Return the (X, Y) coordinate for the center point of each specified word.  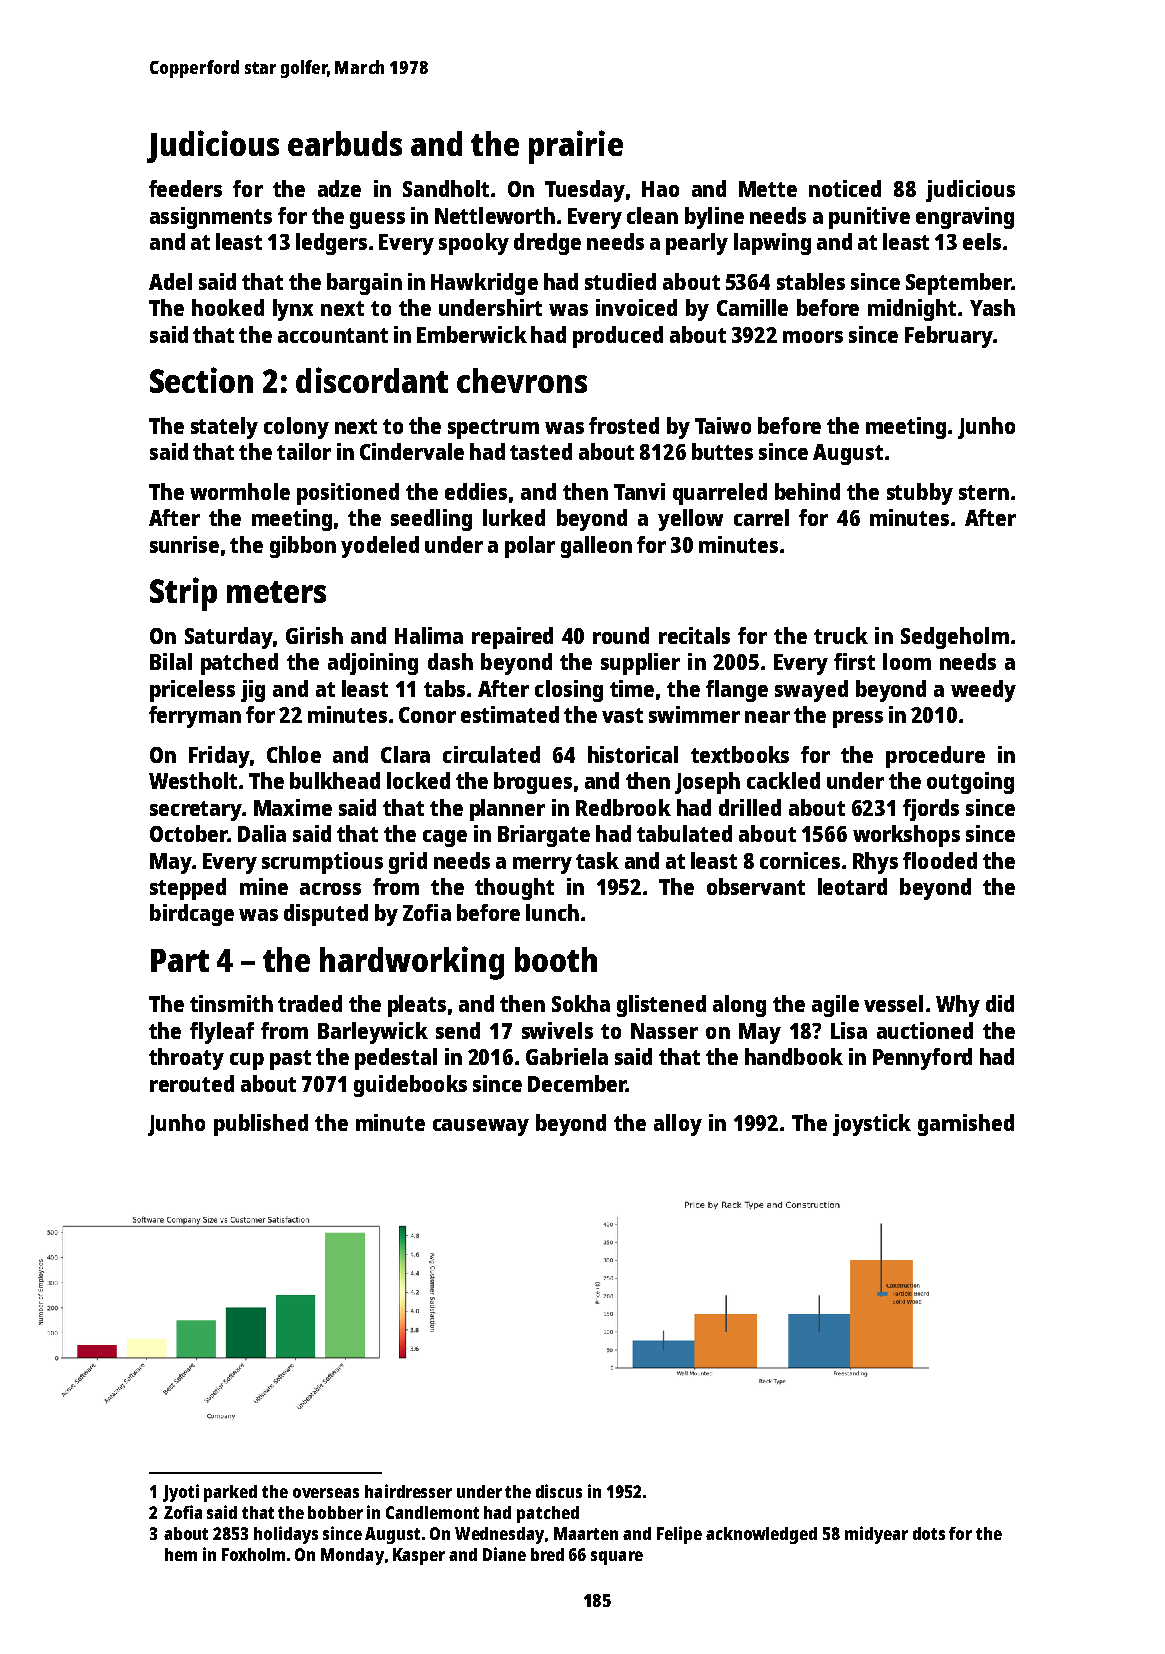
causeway (481, 1127)
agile (835, 1006)
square (617, 1558)
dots (929, 1533)
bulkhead (335, 780)
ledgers (331, 244)
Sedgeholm (955, 638)
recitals (694, 635)
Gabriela (567, 1056)
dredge (547, 244)
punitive (869, 218)
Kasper (419, 1556)
